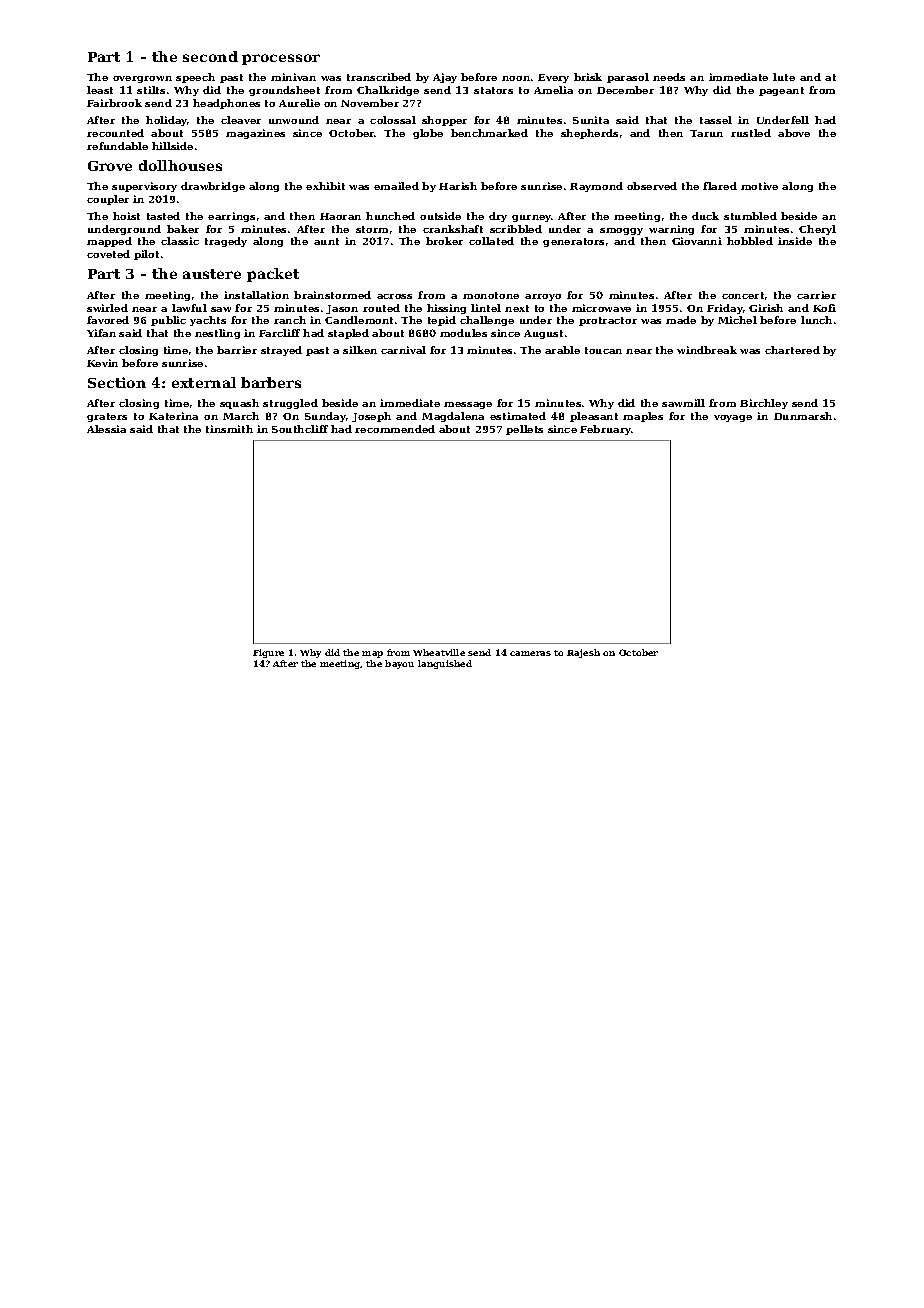  I want to click on Figure, so click(268, 653).
